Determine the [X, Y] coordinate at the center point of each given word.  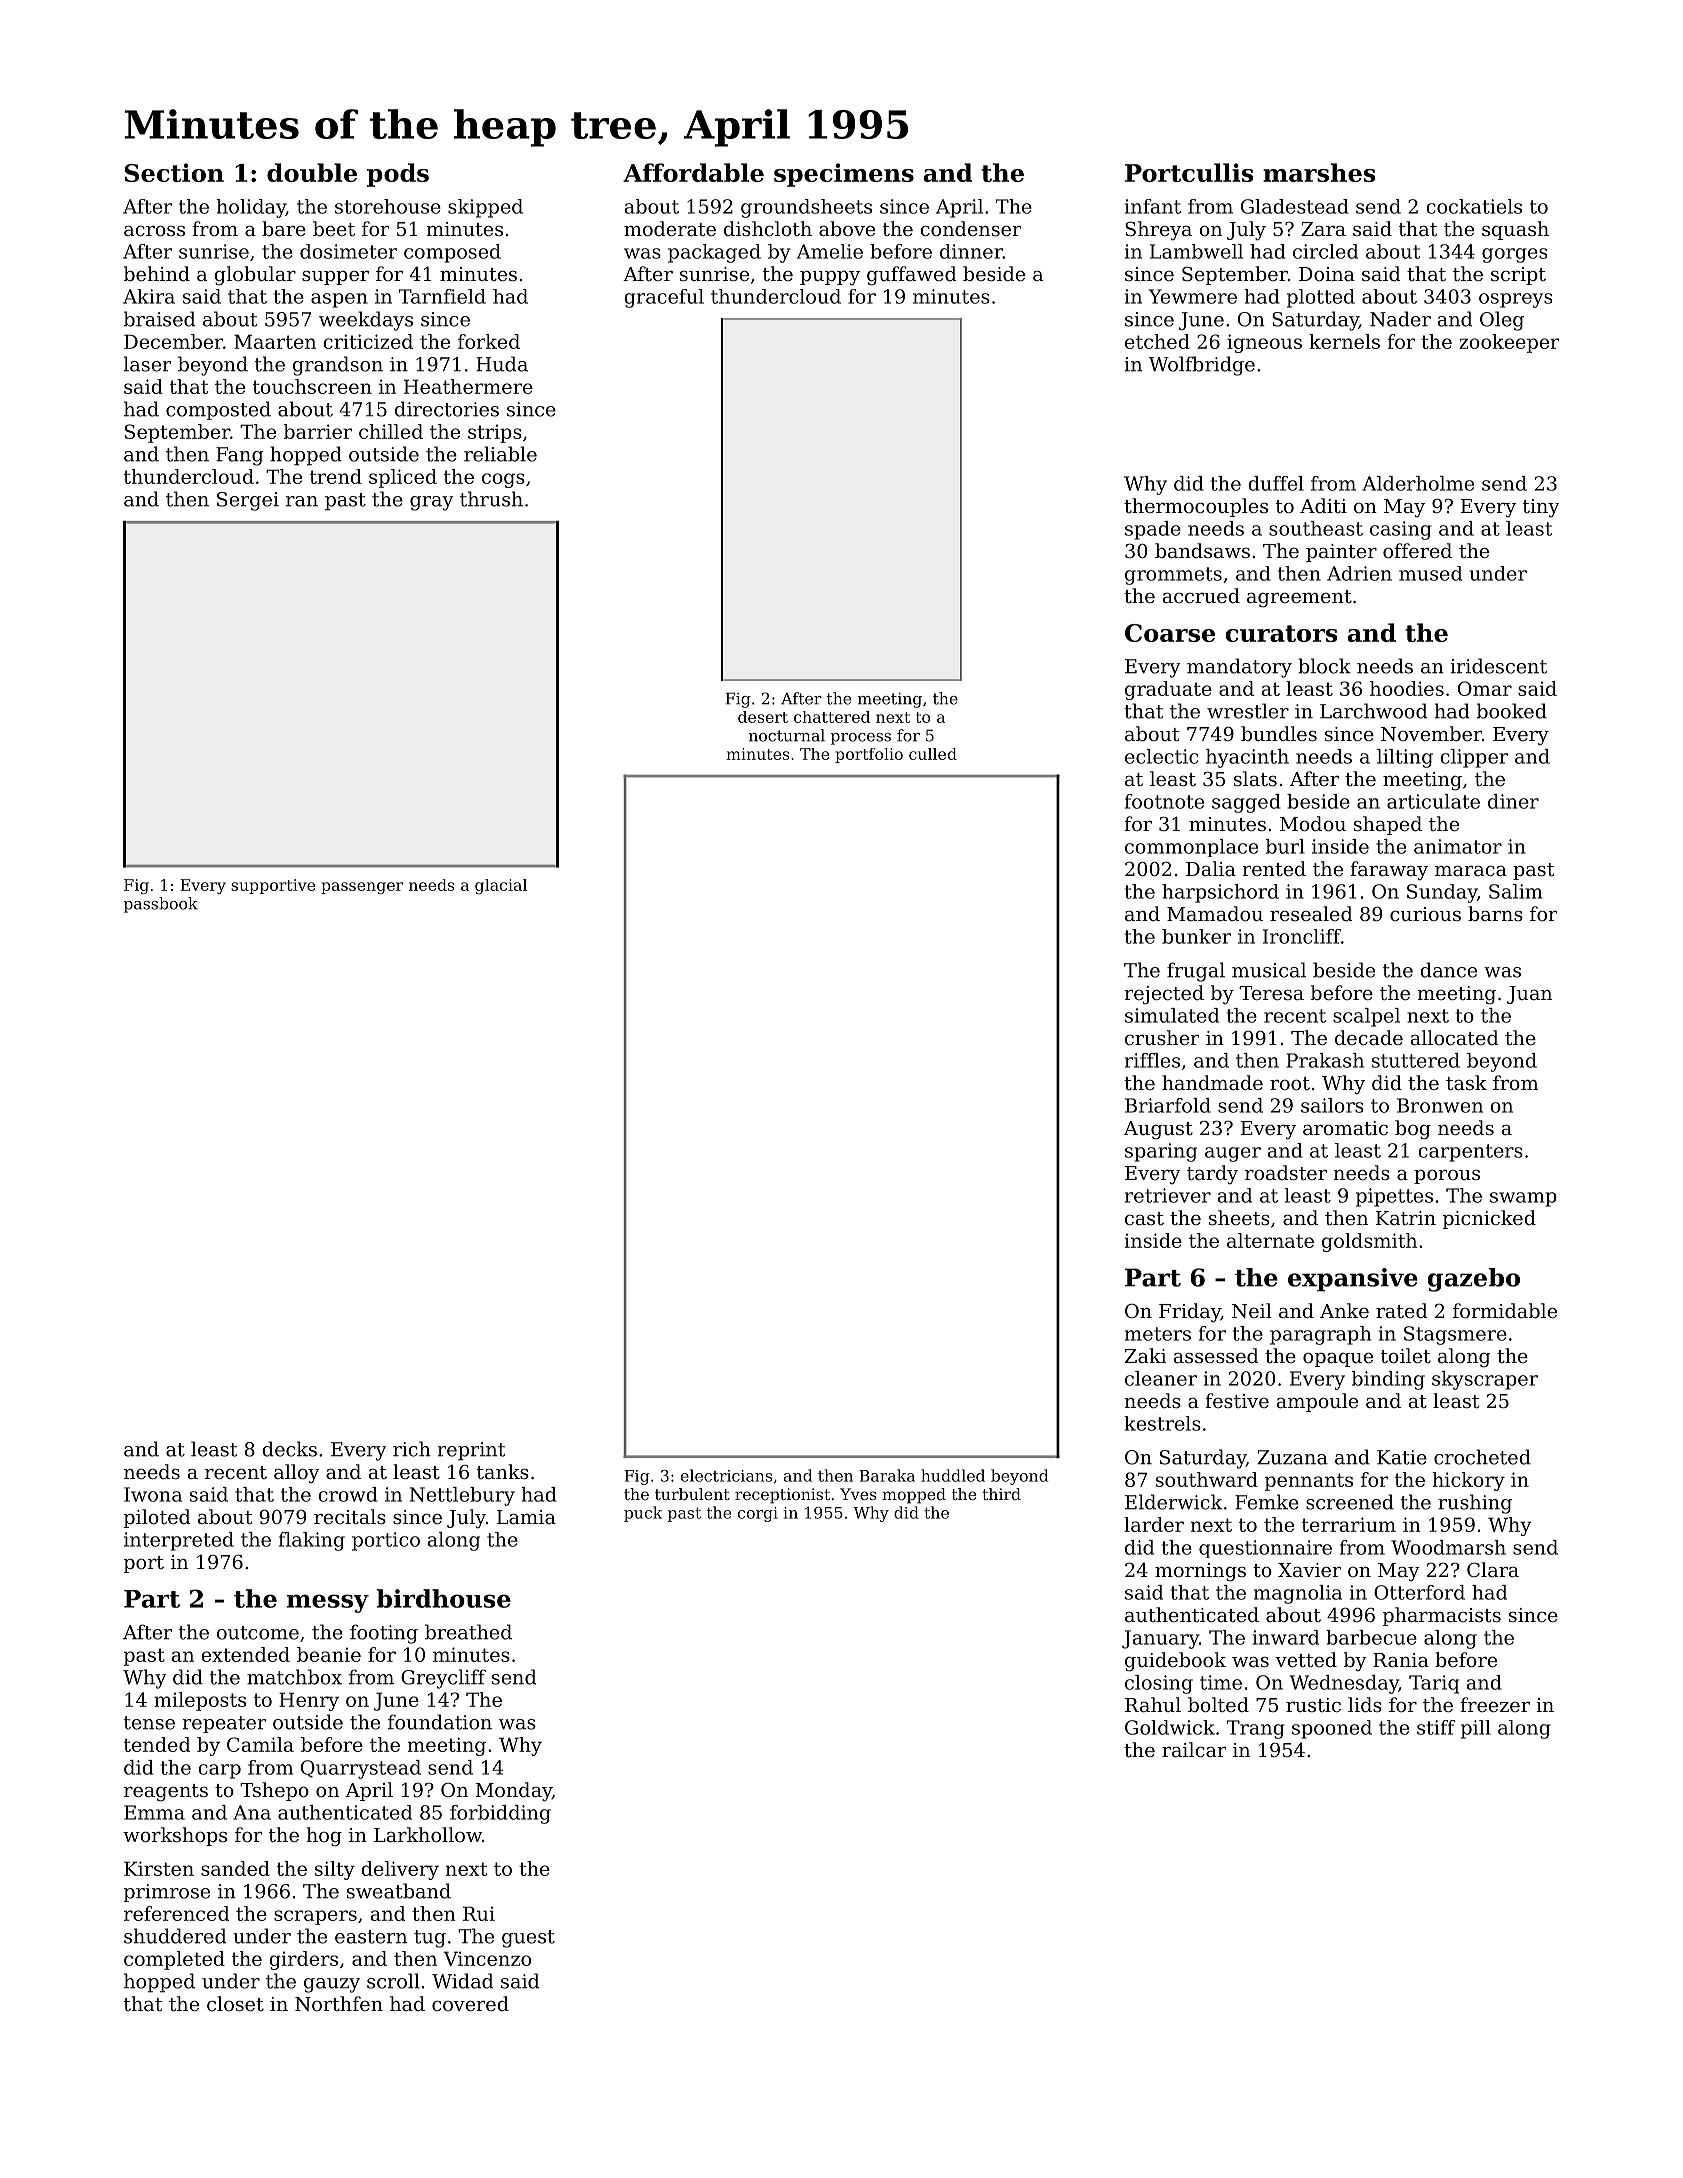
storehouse [388, 206]
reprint [471, 1451]
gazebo [1474, 1280]
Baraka [887, 1475]
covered [470, 2003]
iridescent [1499, 666]
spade [1153, 530]
